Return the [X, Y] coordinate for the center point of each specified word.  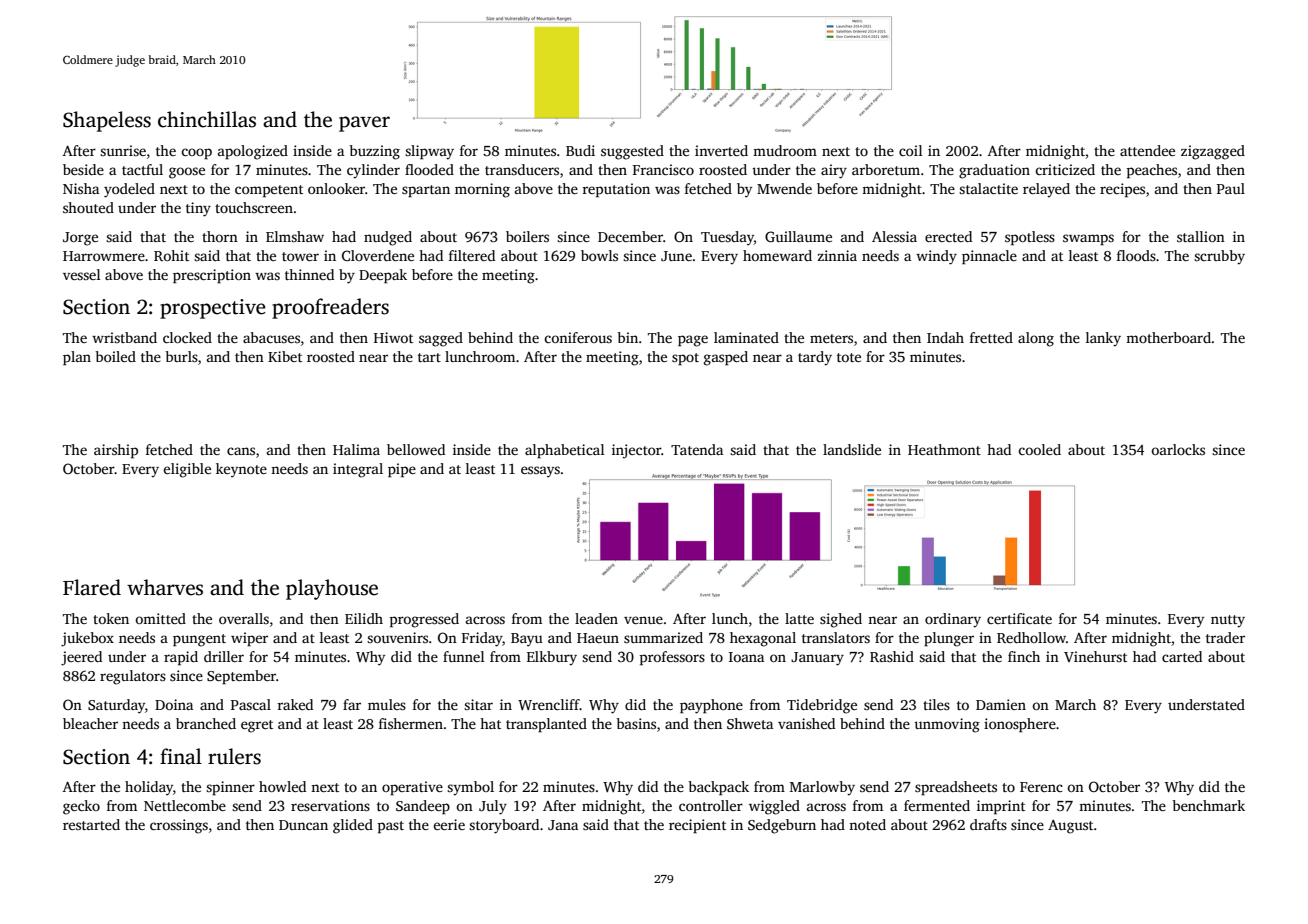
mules [387, 704]
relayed [1046, 190]
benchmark [1208, 805]
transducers [522, 169]
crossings [179, 826]
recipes [1122, 190]
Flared [92, 587]
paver [364, 124]
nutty [1228, 621]
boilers [527, 236]
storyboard [504, 826]
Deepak [383, 276]
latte [799, 618]
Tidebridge [822, 706]
